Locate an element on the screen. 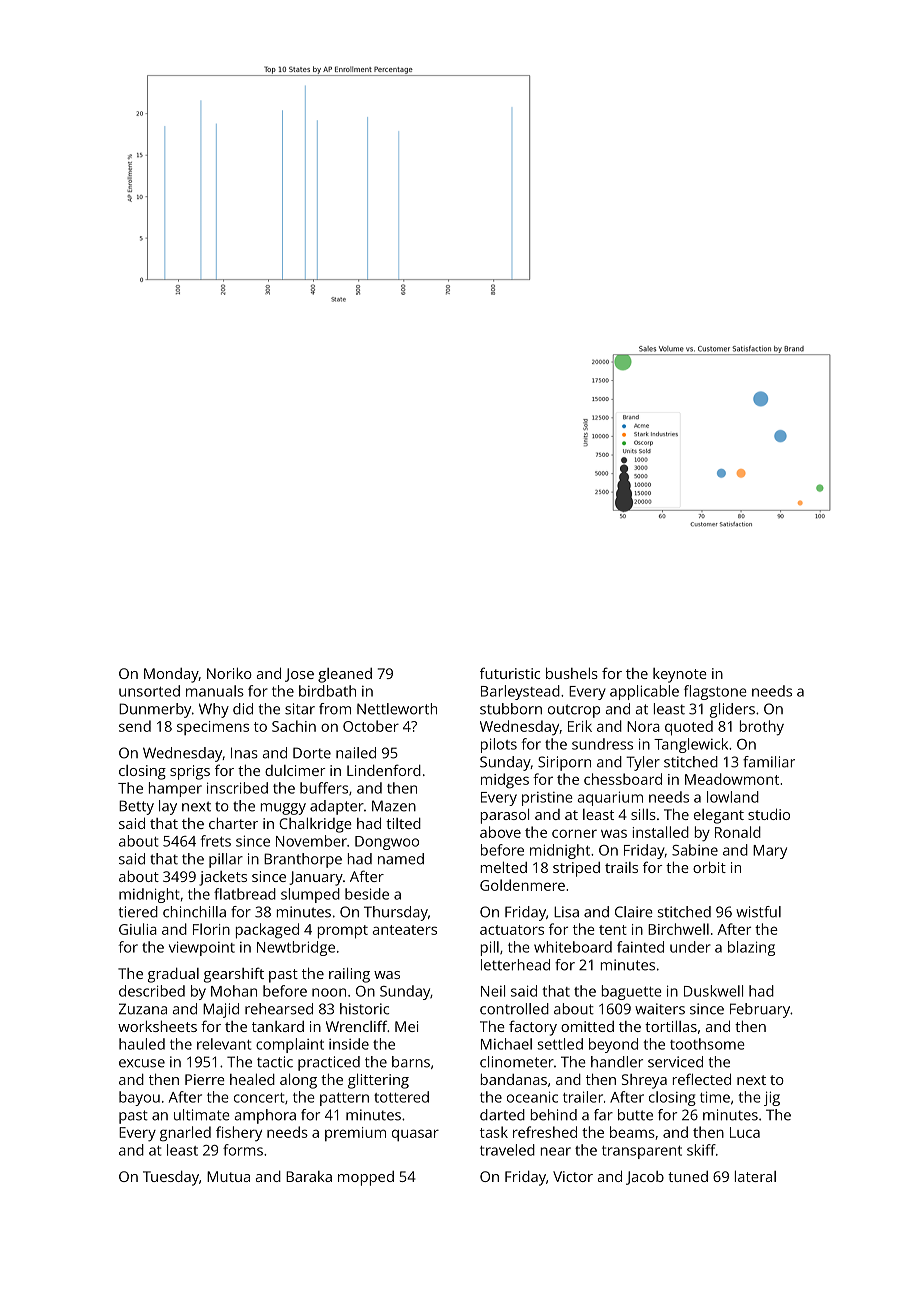  wistful is located at coordinates (758, 912).
